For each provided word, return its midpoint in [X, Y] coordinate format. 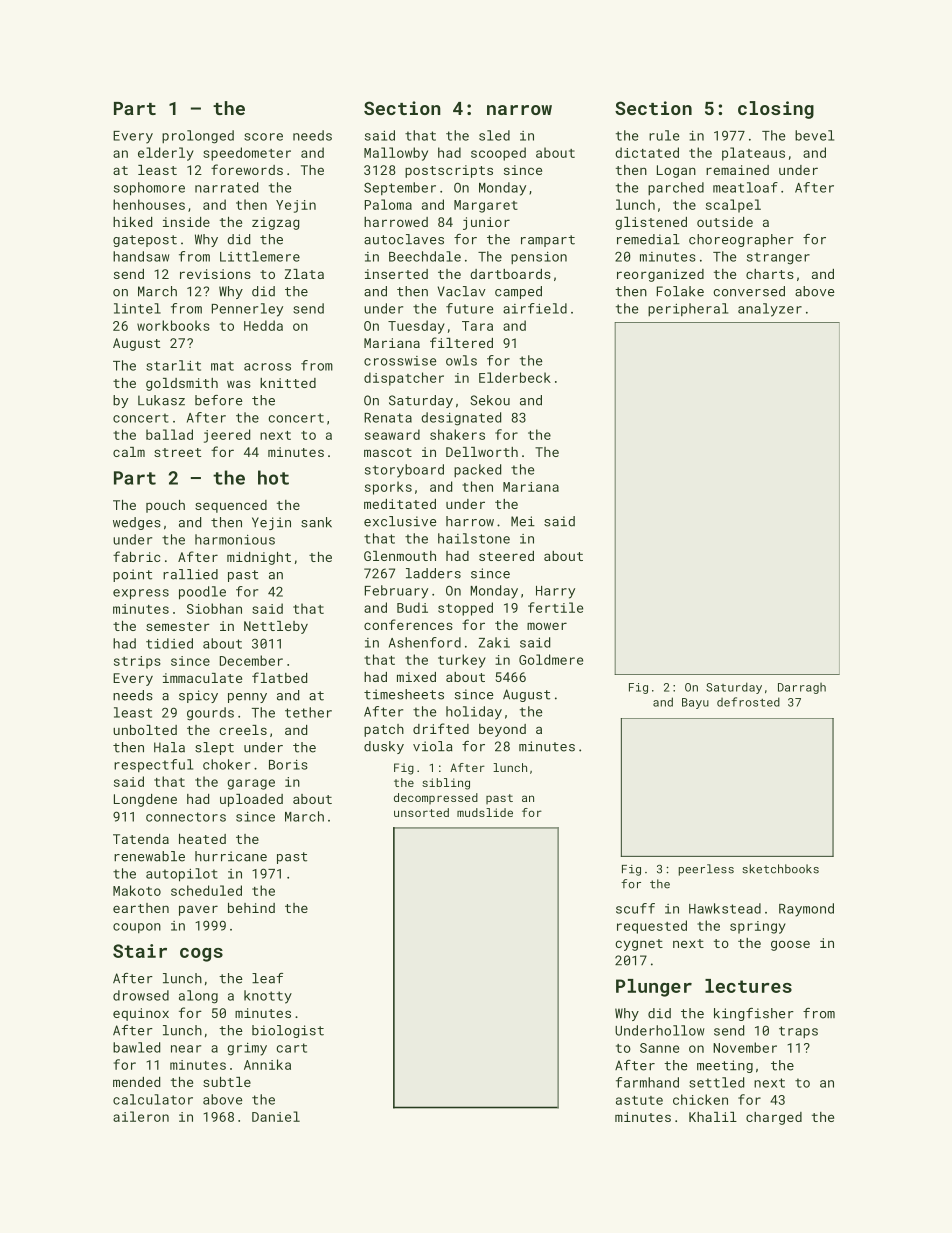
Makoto [137, 890]
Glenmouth [400, 556]
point [132, 575]
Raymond [806, 910]
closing [776, 110]
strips [137, 662]
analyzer [770, 310]
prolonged [198, 137]
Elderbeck [515, 377]
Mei [523, 521]
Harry [555, 592]
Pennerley [247, 310]
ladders [433, 573]
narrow [519, 110]
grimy [247, 1049]
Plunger [654, 988]
